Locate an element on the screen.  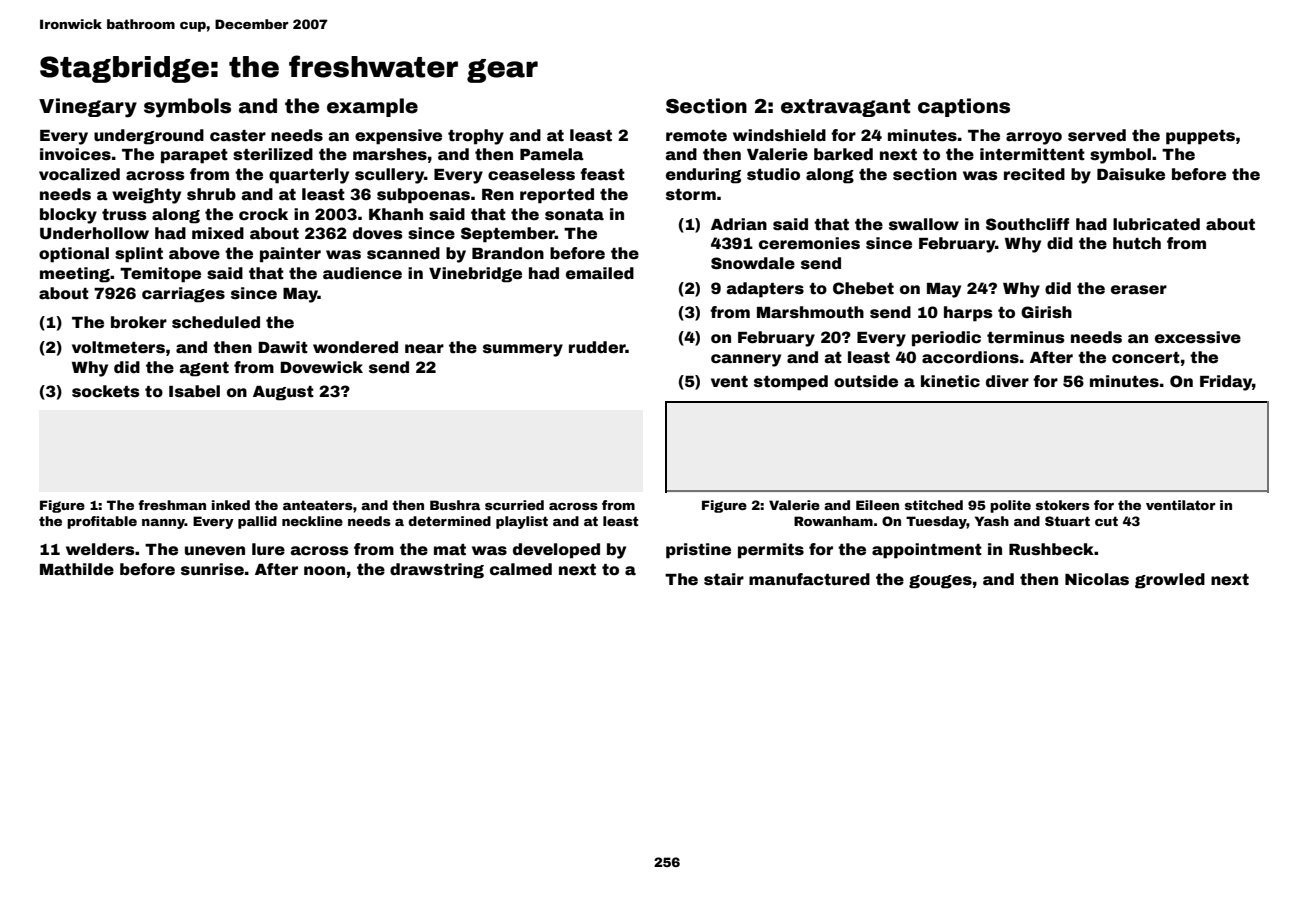
emailed is located at coordinates (600, 273).
